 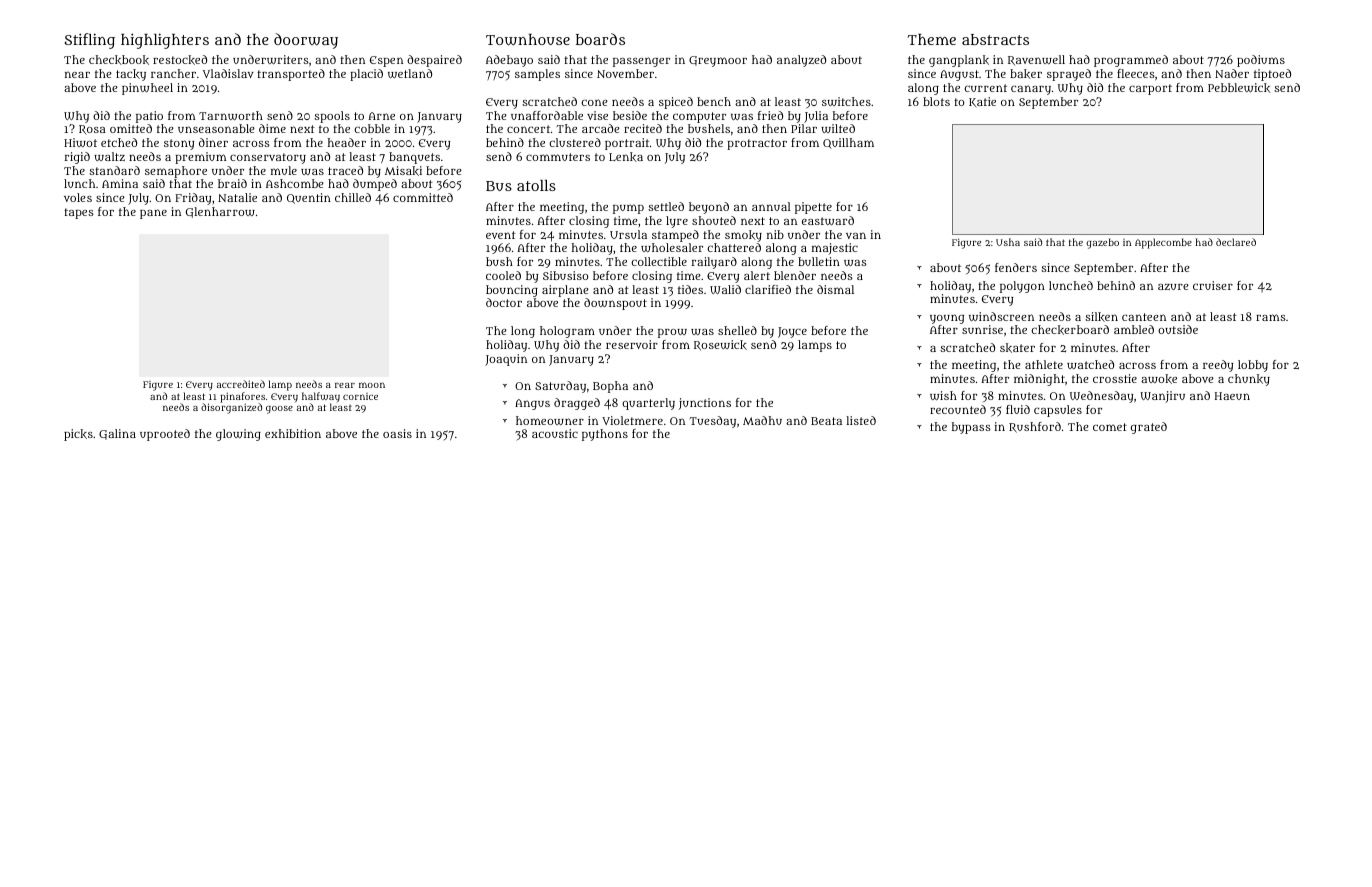 I want to click on pinafores, so click(x=242, y=397).
